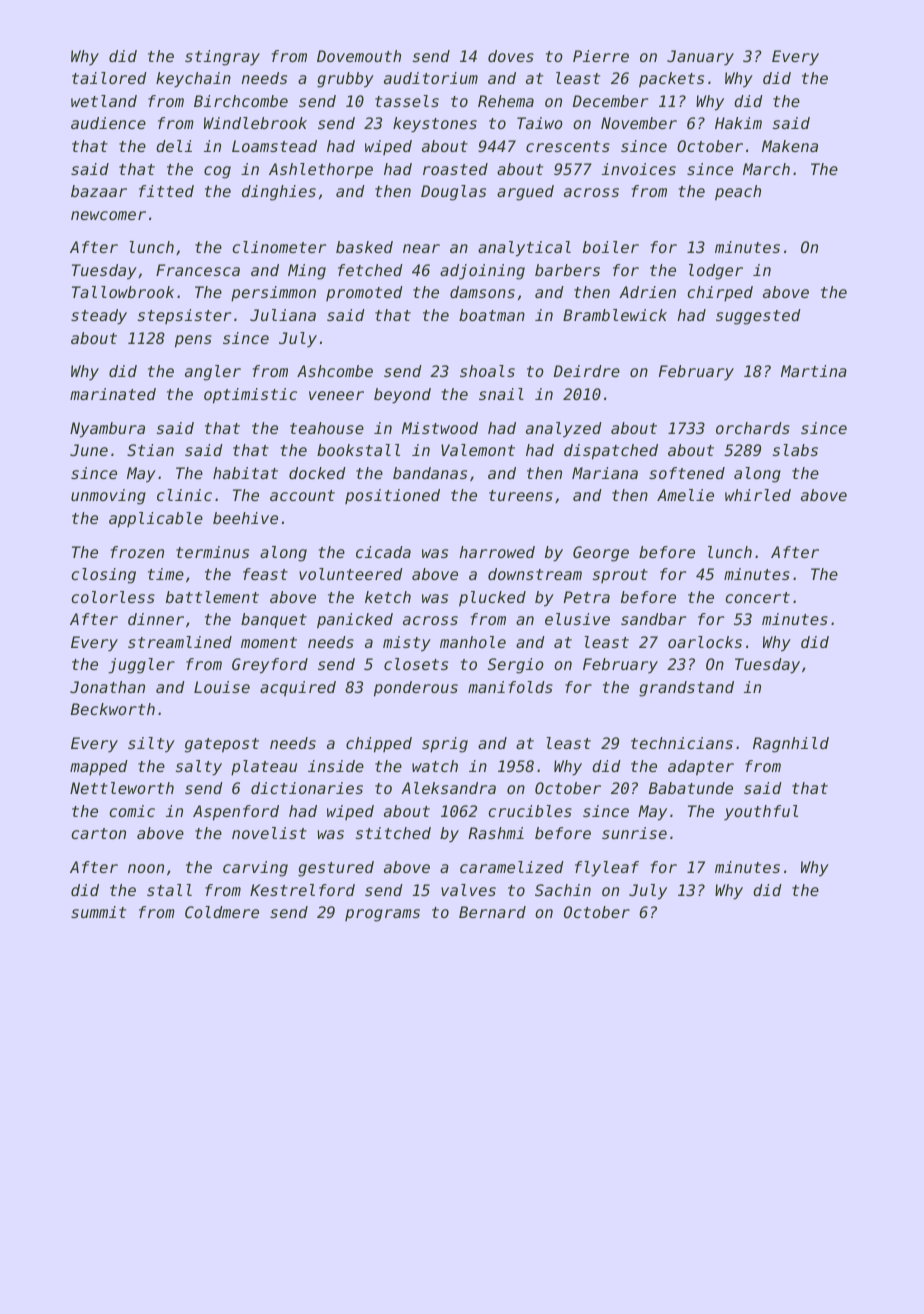  Describe the element at coordinates (402, 396) in the page. I see `beyond` at that location.
